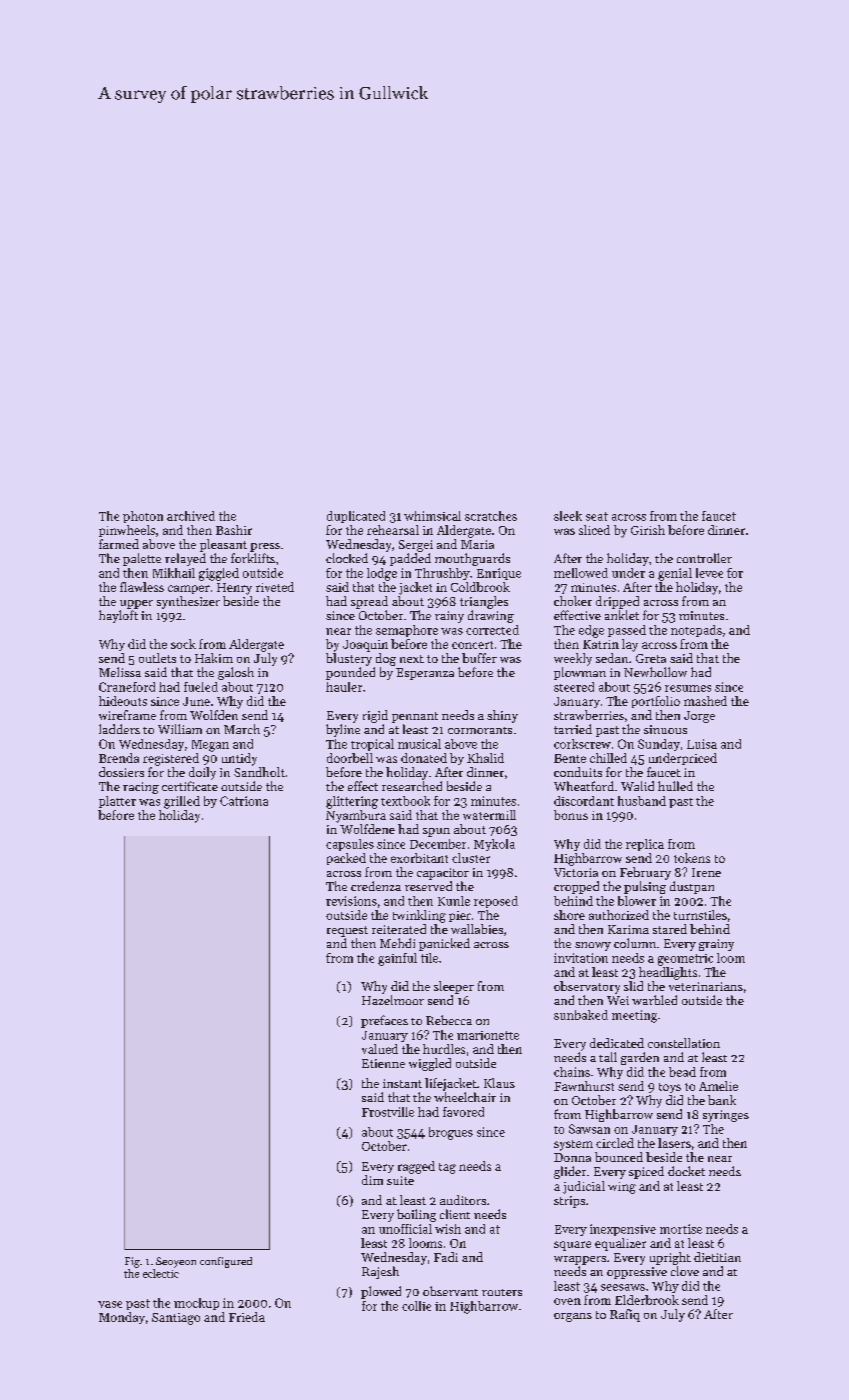  What do you see at coordinates (670, 929) in the screenshot?
I see `stared` at bounding box center [670, 929].
